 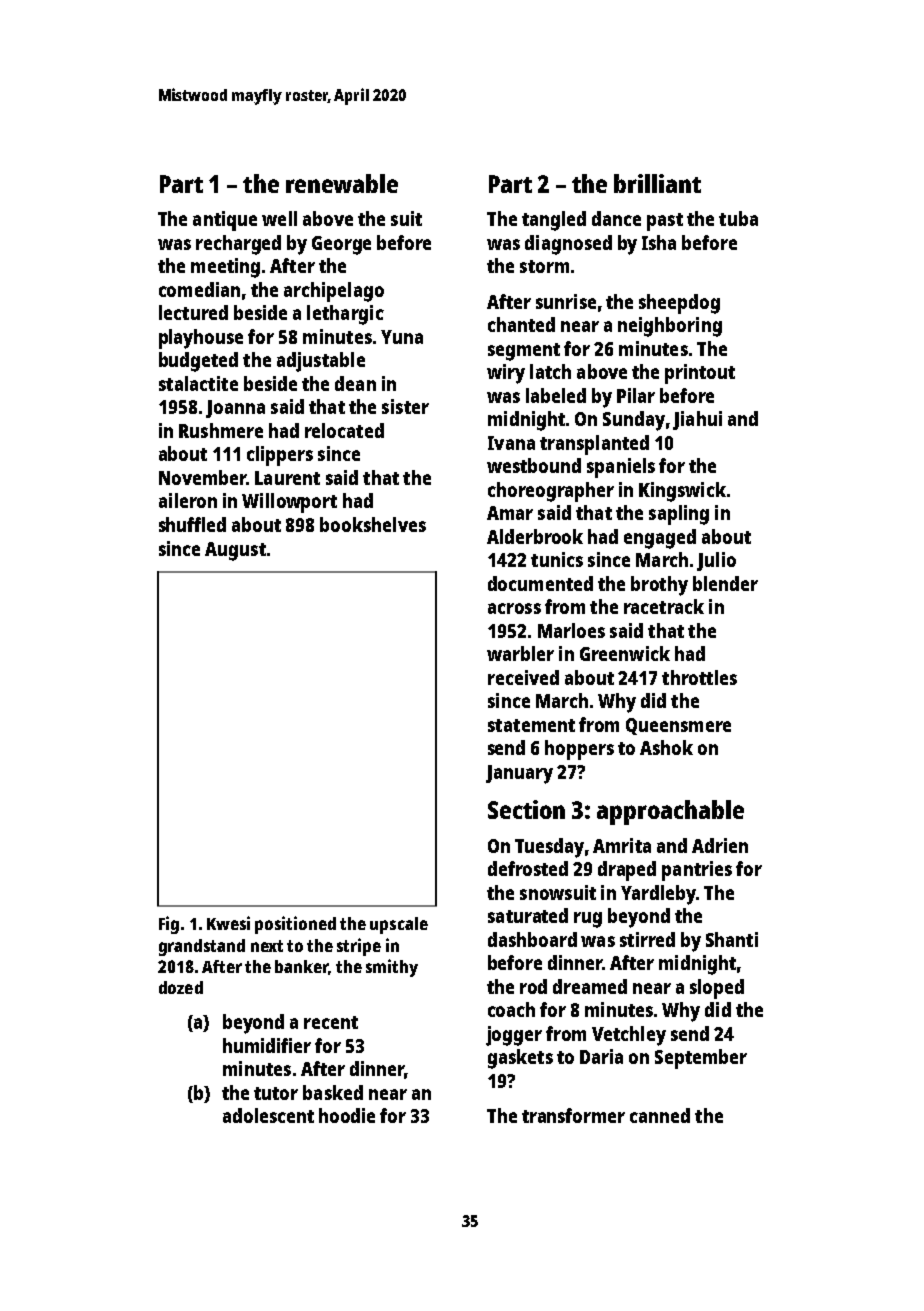 I want to click on November, so click(x=202, y=477).
